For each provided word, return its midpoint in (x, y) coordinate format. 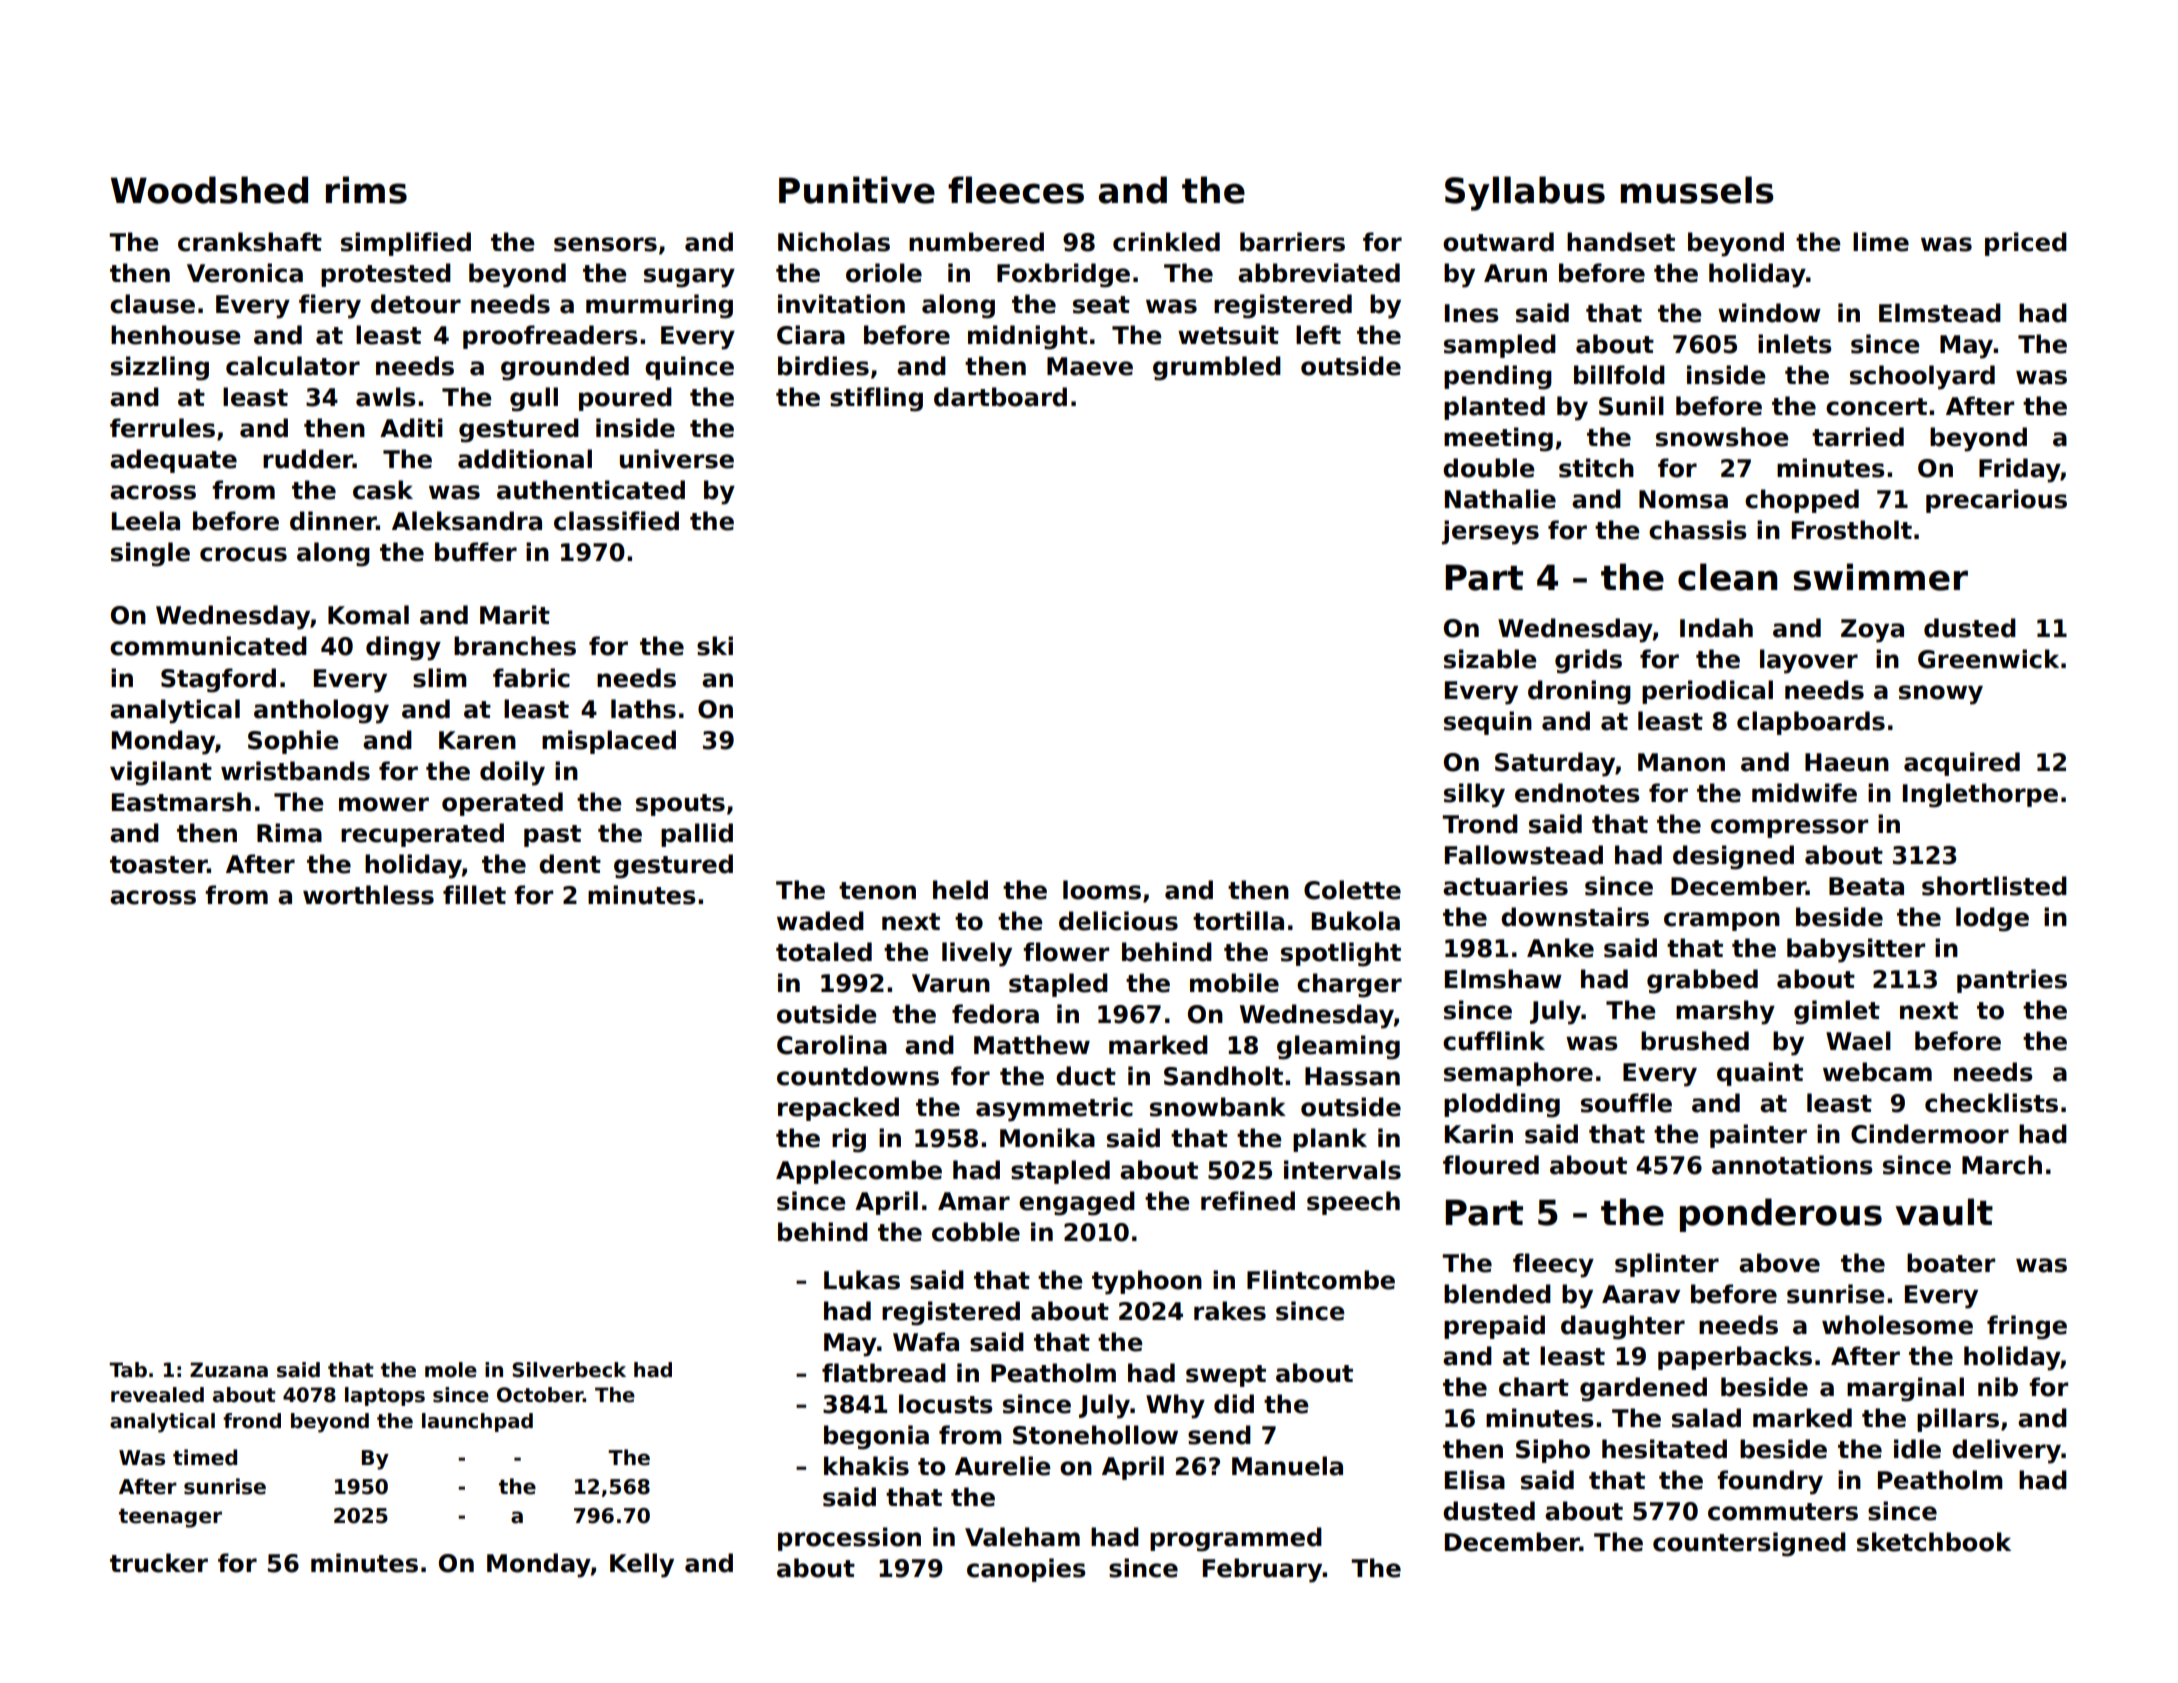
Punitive (857, 190)
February (1263, 1570)
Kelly (642, 1565)
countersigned (1749, 1544)
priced (2026, 244)
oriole (884, 273)
